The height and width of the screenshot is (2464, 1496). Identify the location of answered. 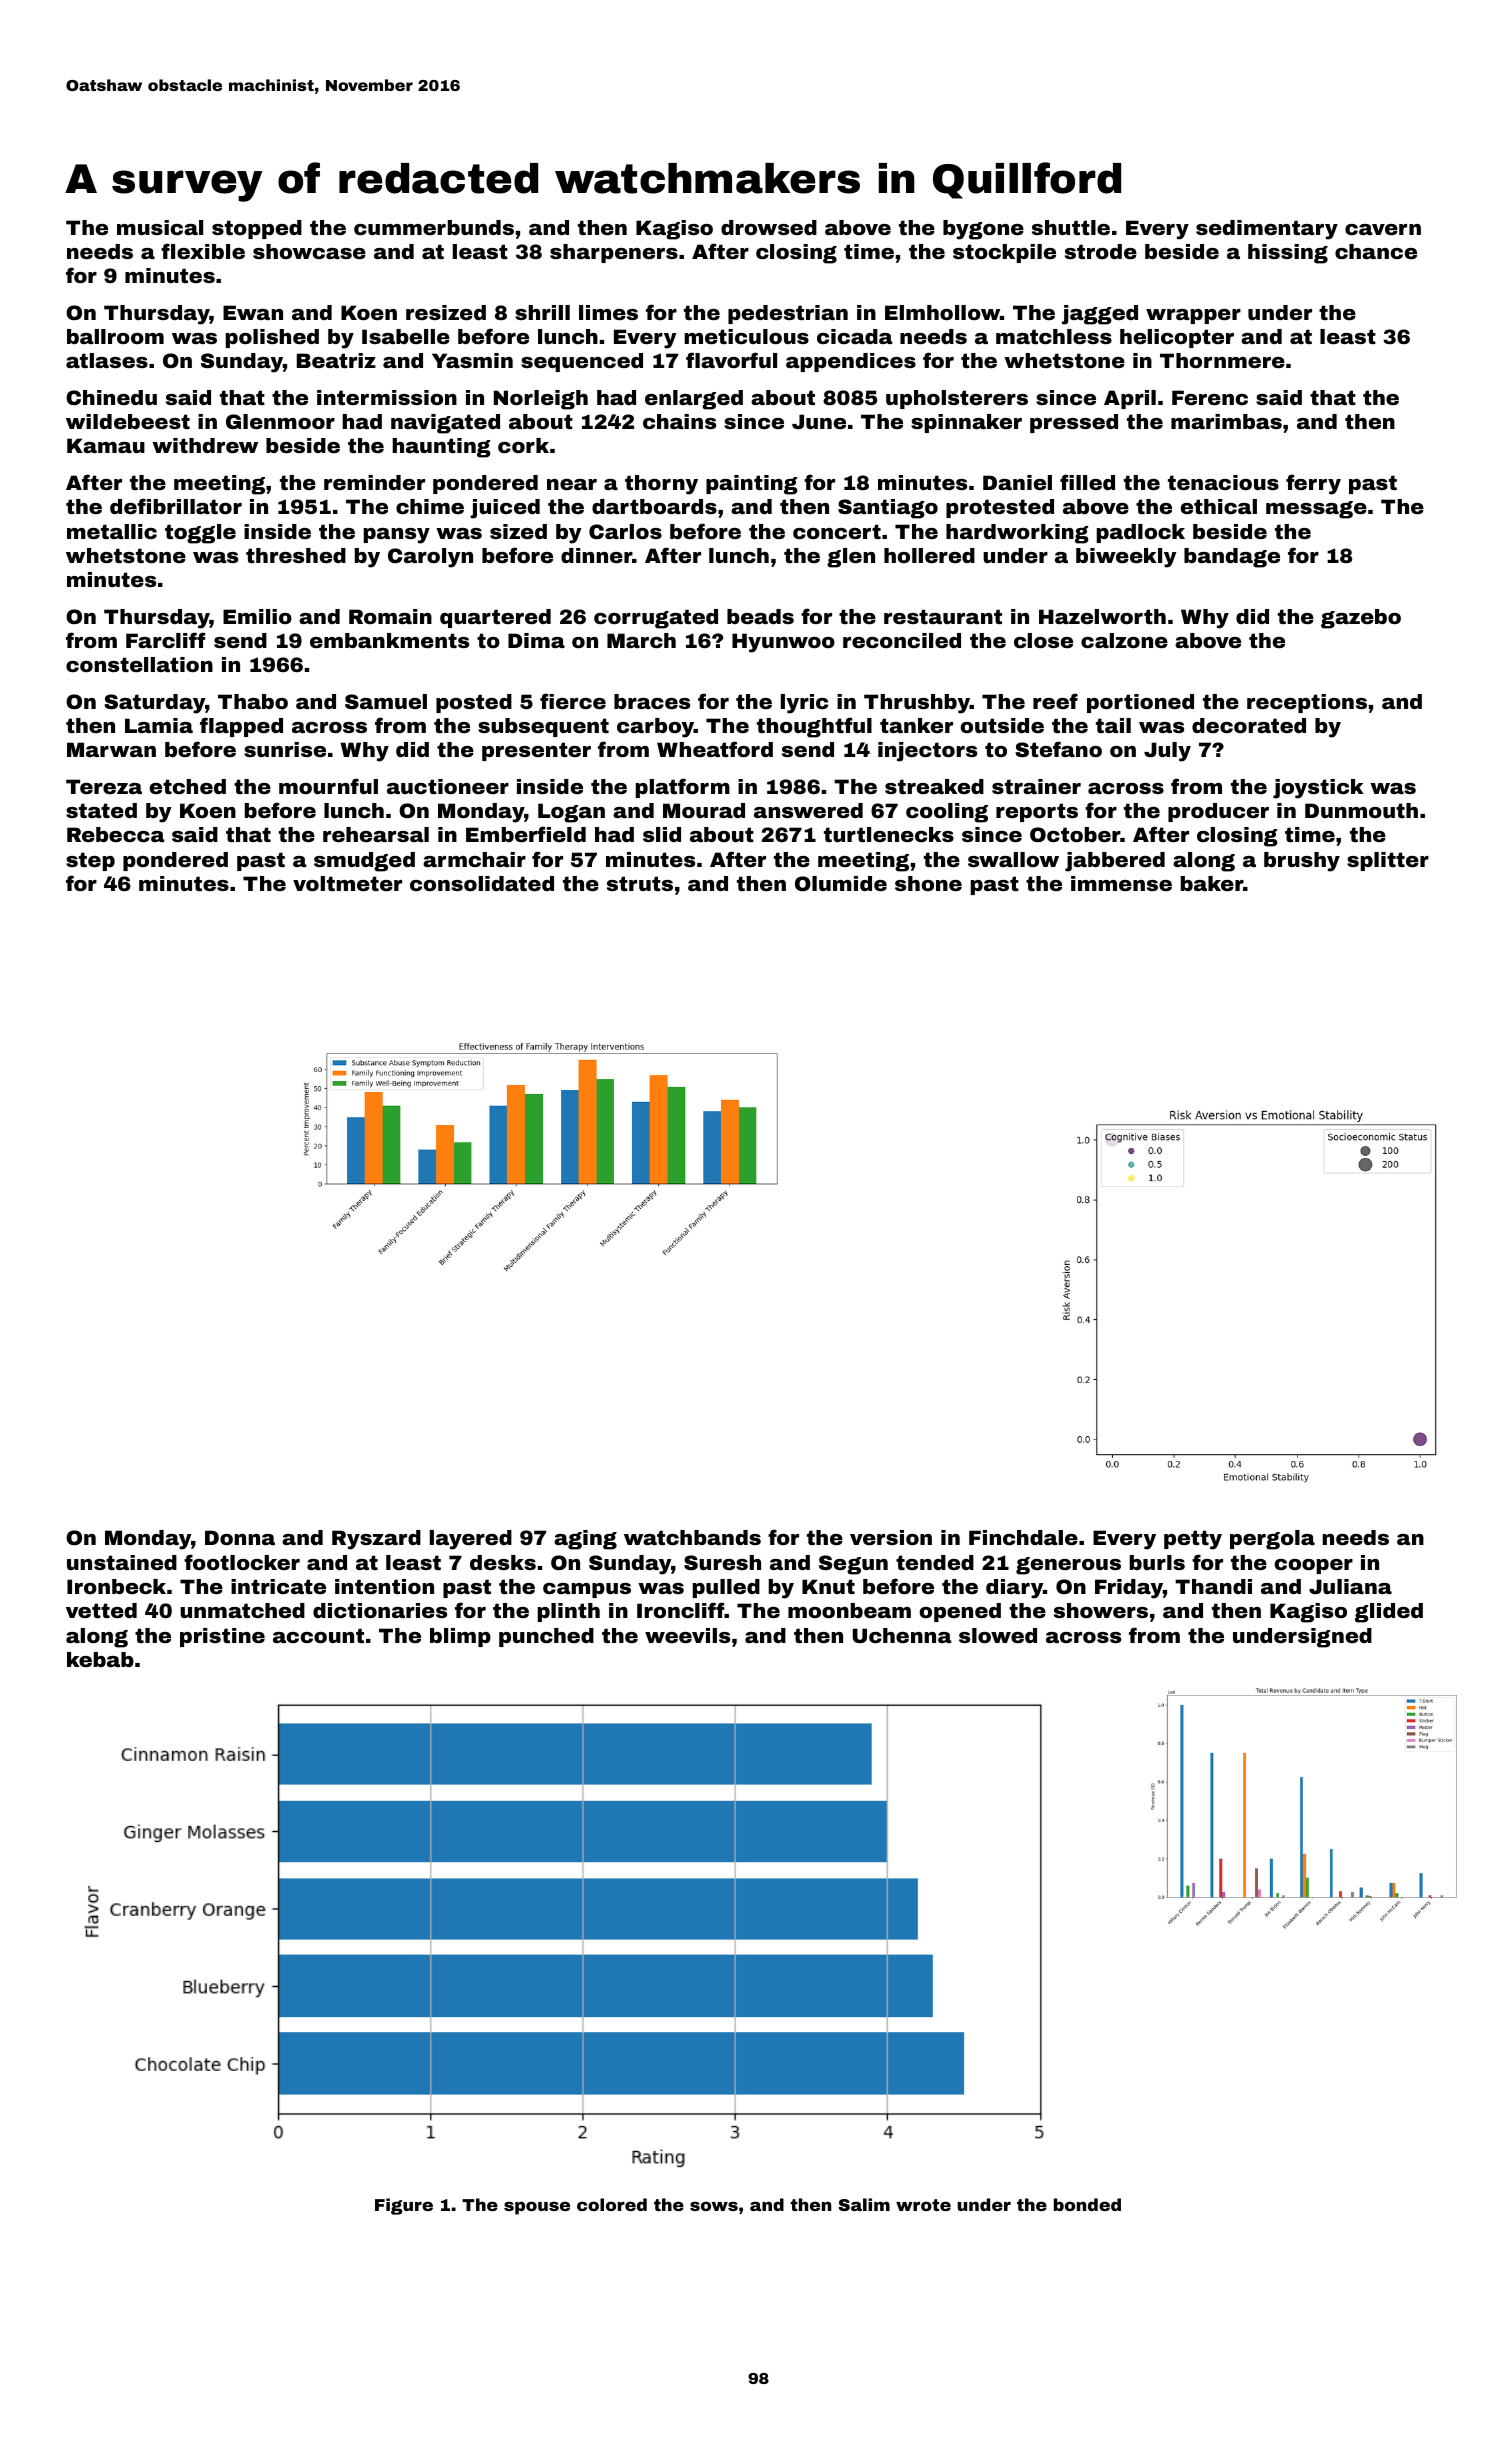
(808, 810).
